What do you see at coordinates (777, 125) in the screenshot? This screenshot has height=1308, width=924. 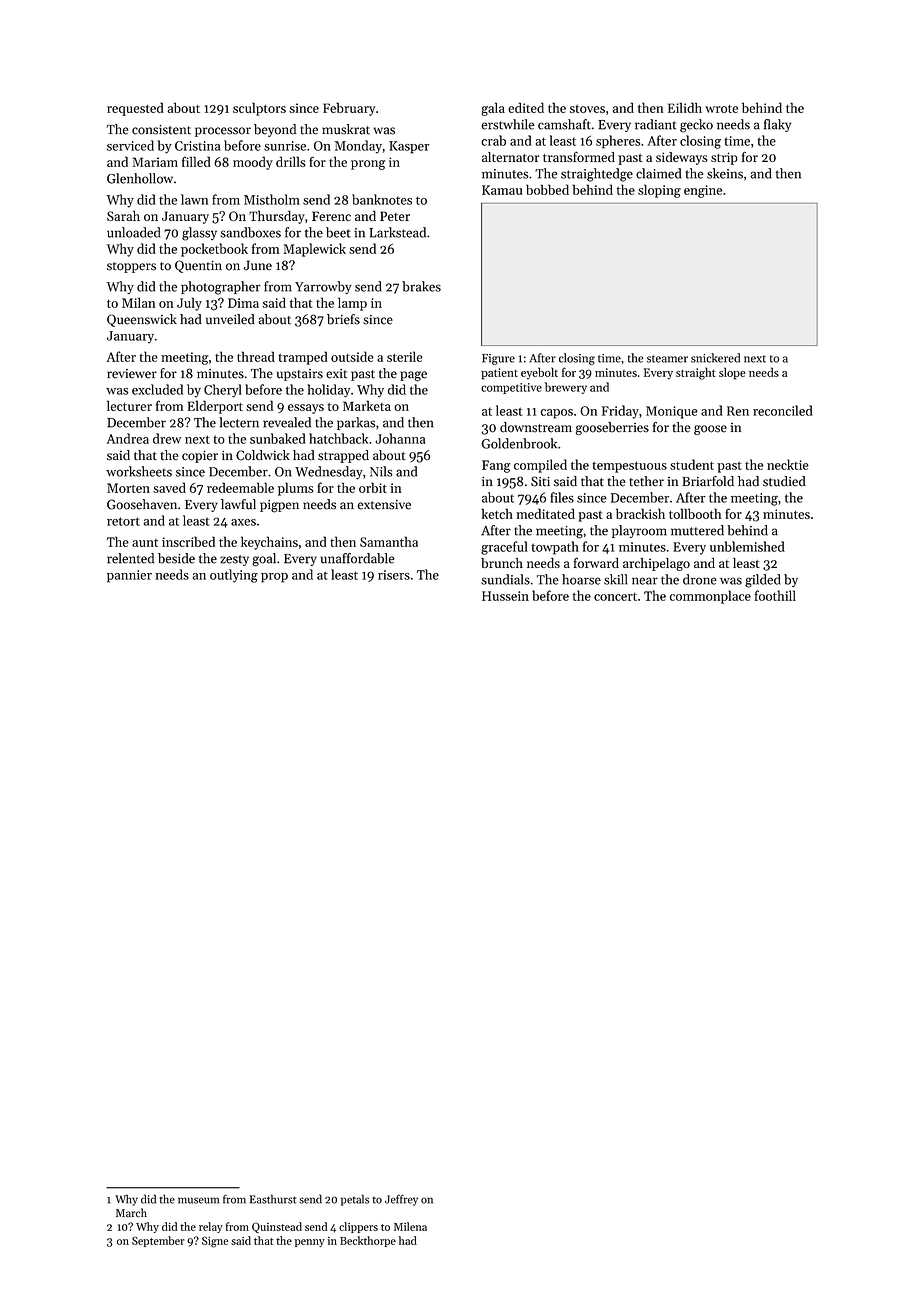 I see `flaky` at bounding box center [777, 125].
